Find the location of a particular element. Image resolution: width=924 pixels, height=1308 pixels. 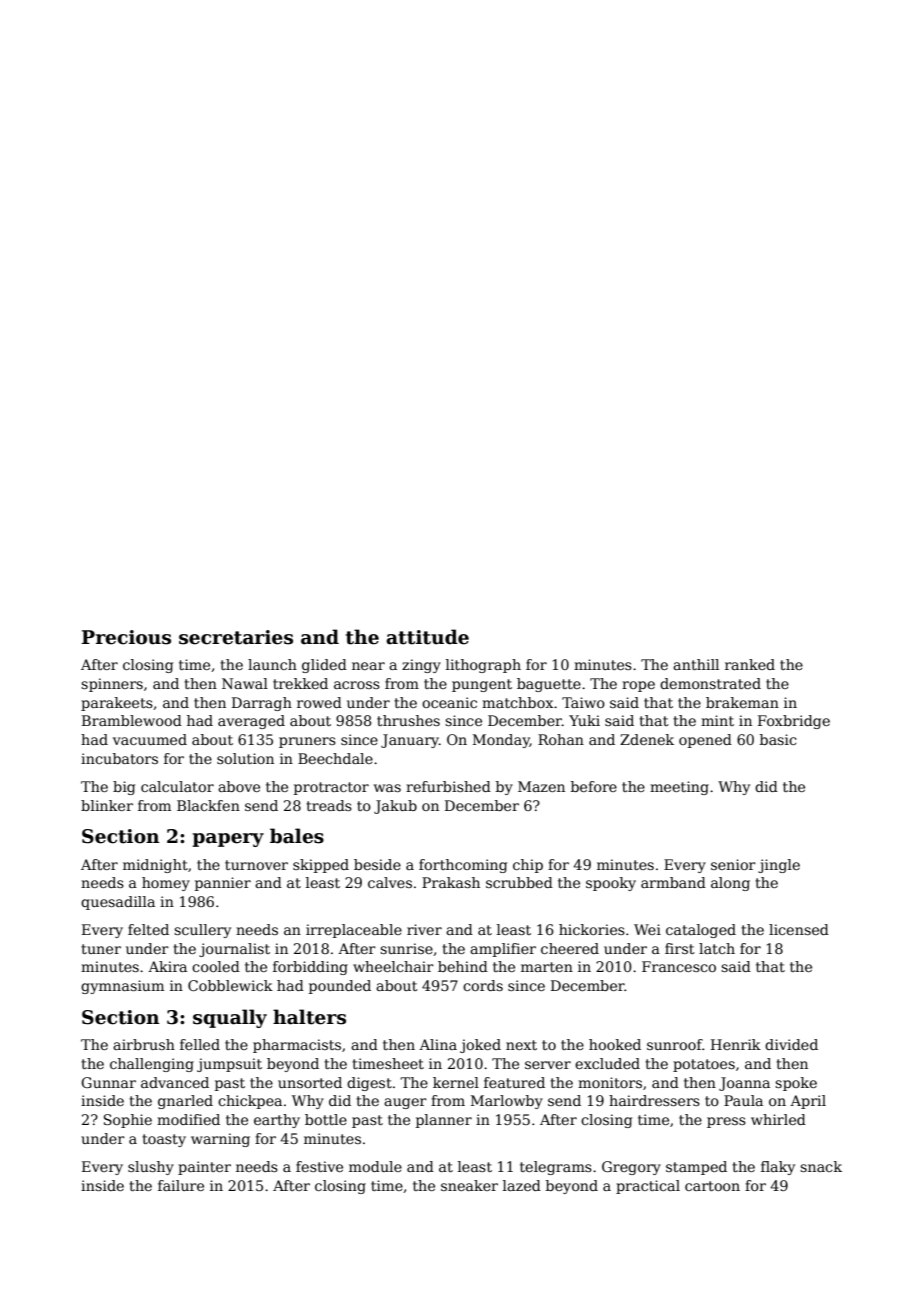

homey is located at coordinates (166, 884).
